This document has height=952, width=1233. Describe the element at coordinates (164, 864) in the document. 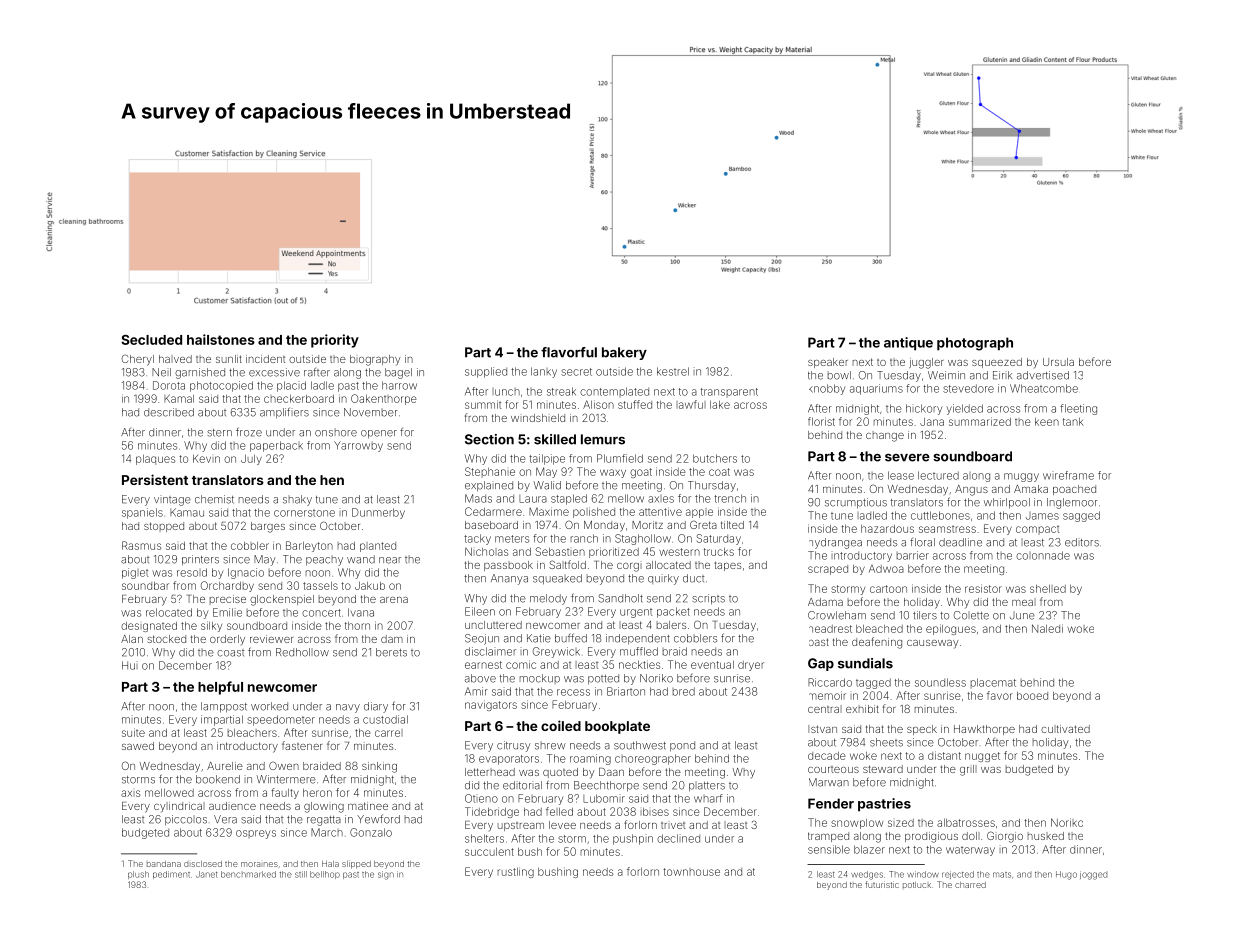

I see `bandana` at that location.
